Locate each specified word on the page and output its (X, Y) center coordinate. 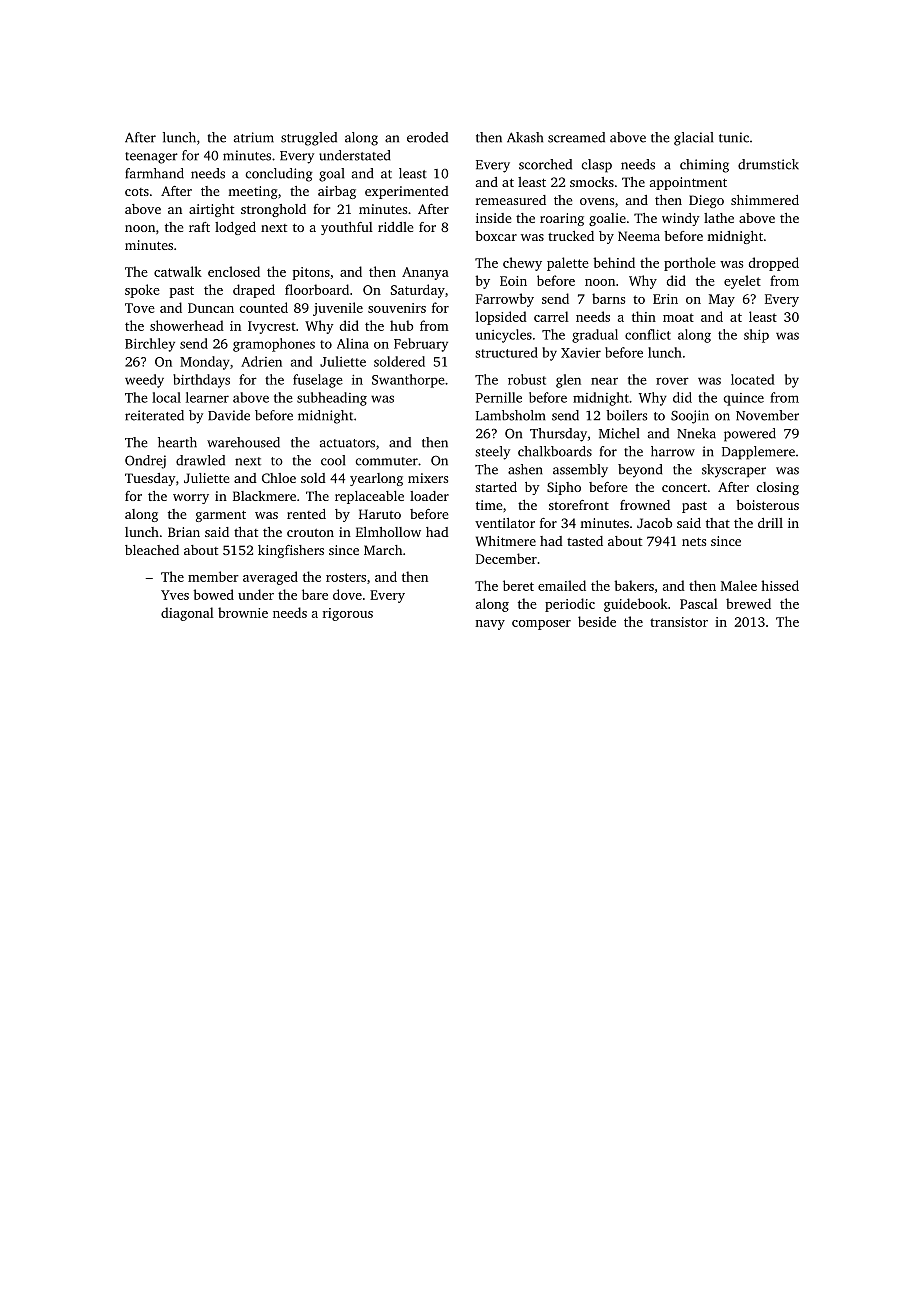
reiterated (154, 415)
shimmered (765, 200)
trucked (571, 236)
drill (770, 523)
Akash (525, 137)
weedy (144, 381)
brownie (243, 612)
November (767, 415)
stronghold (273, 210)
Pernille (499, 397)
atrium (254, 137)
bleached (152, 550)
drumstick (768, 164)
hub (401, 325)
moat (678, 317)
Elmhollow (388, 532)
